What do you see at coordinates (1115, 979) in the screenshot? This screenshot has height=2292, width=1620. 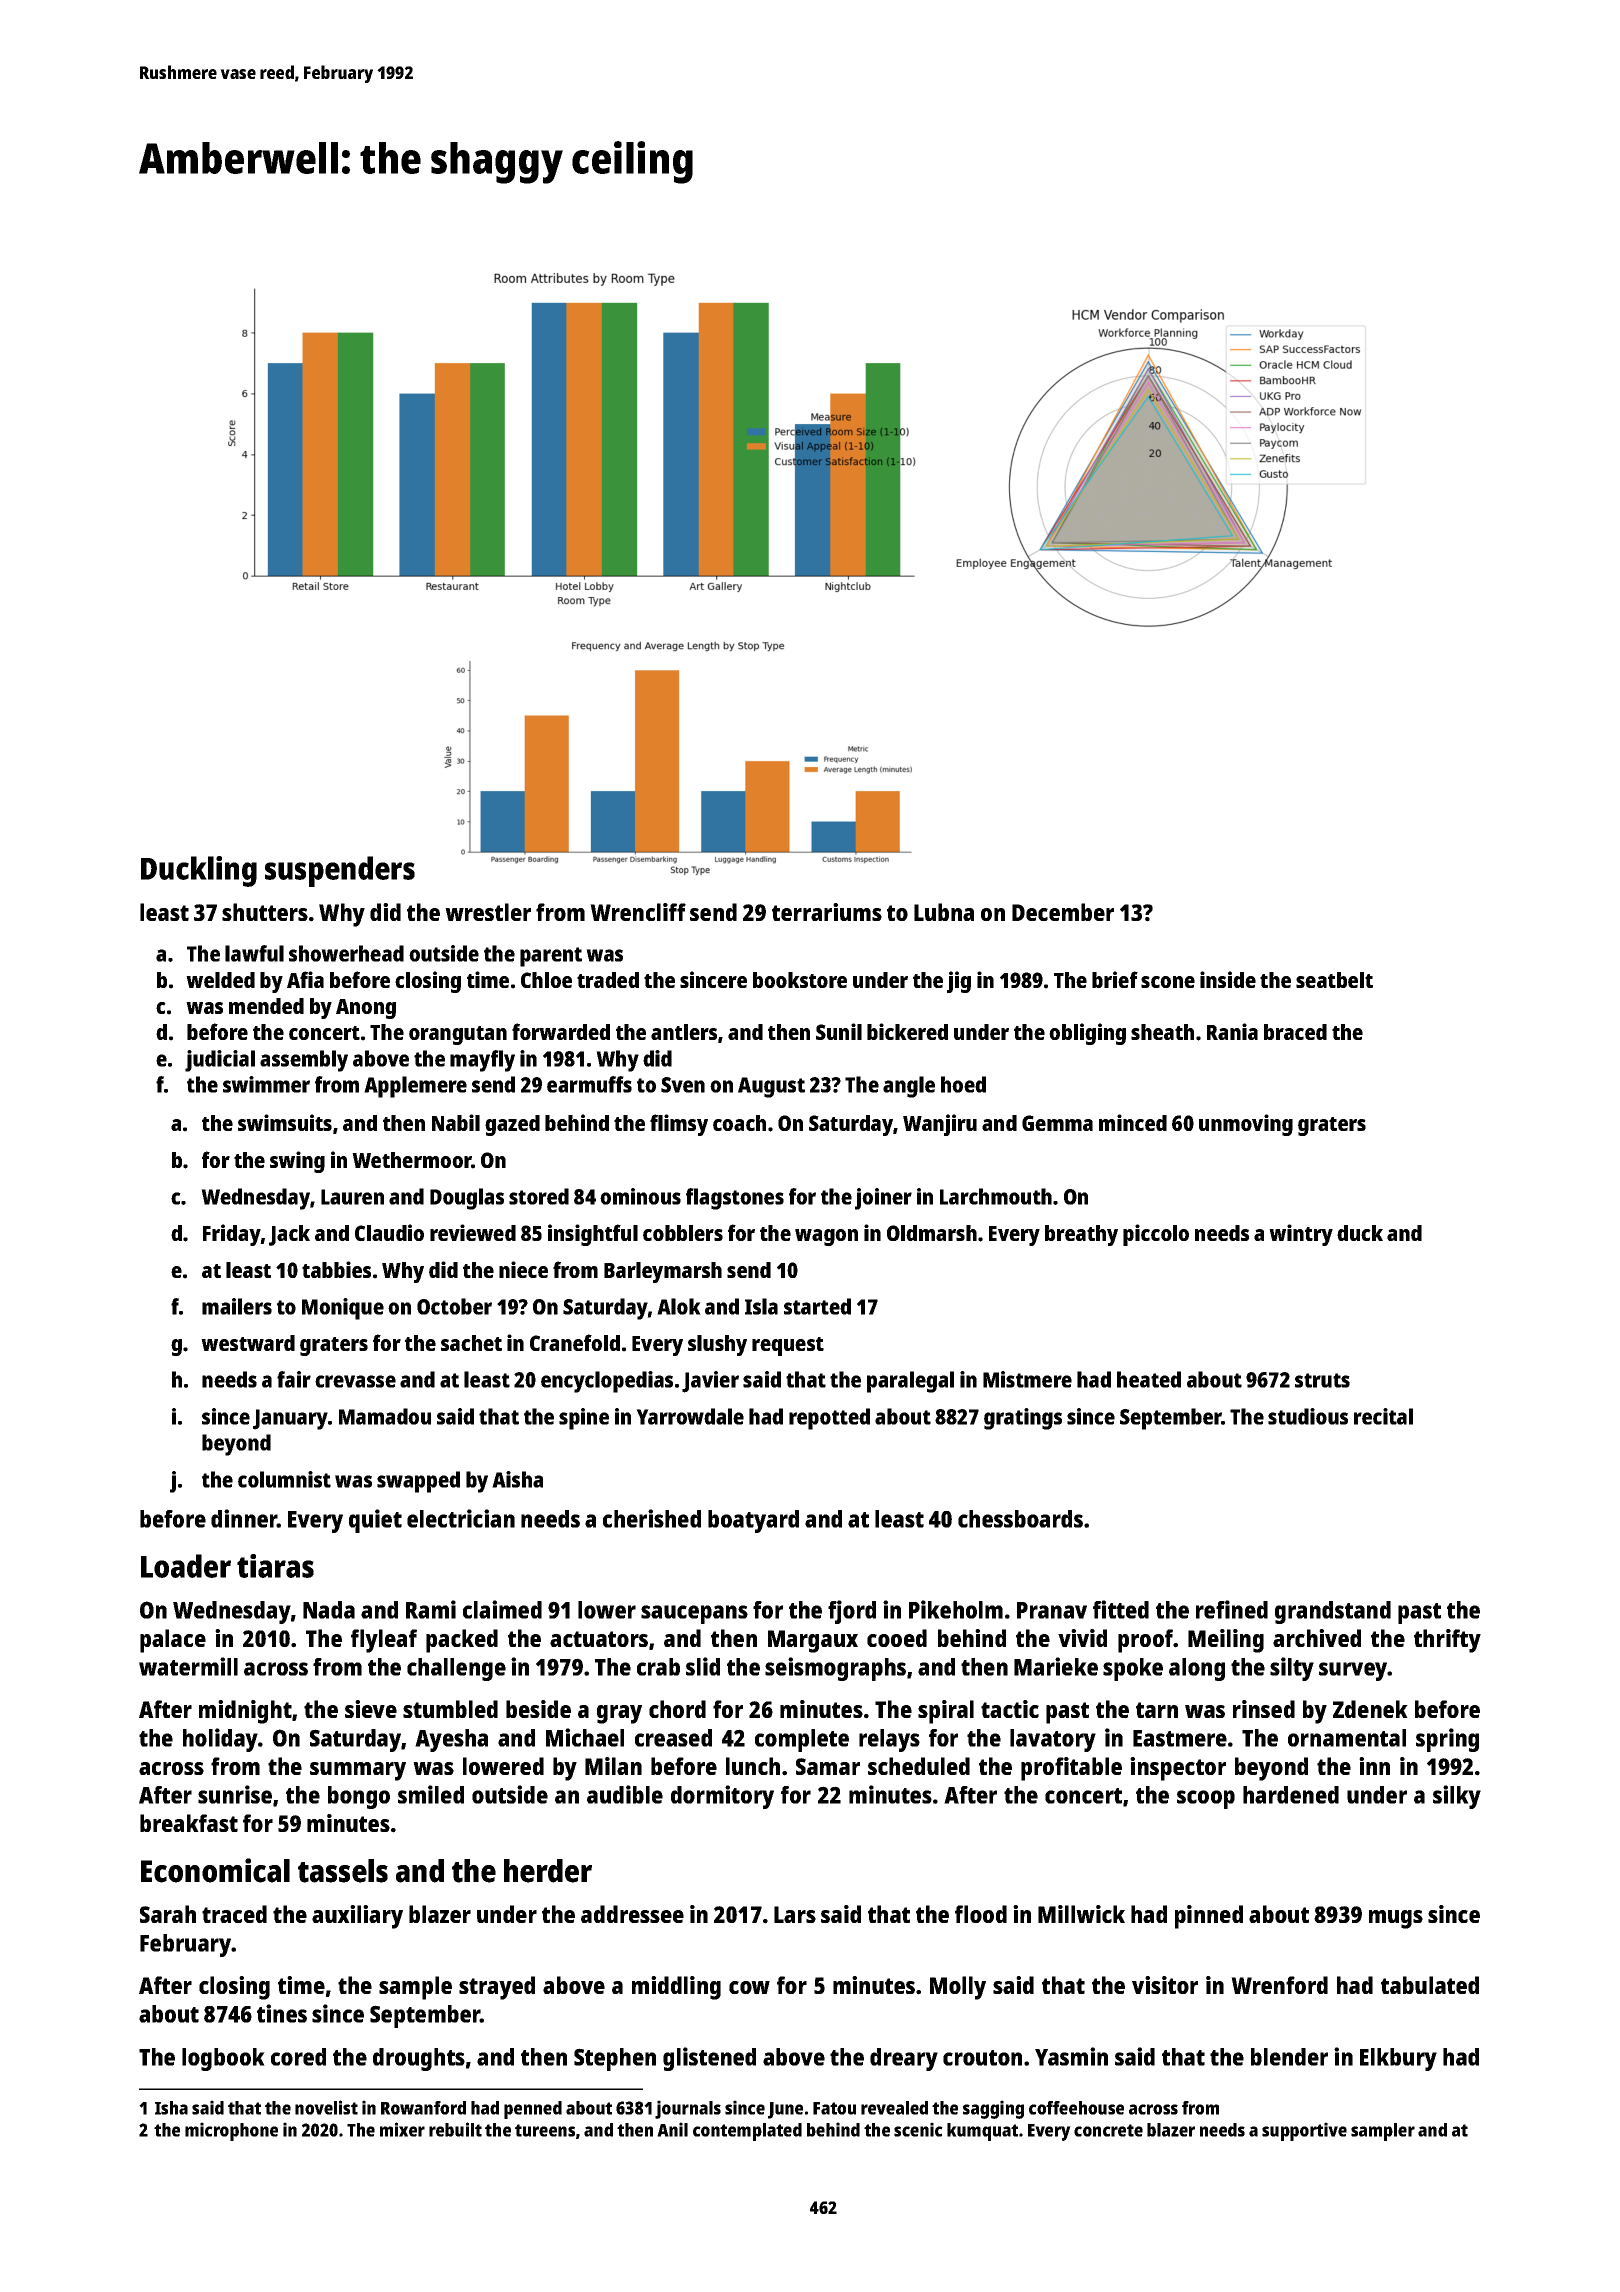 I see `brief` at bounding box center [1115, 979].
